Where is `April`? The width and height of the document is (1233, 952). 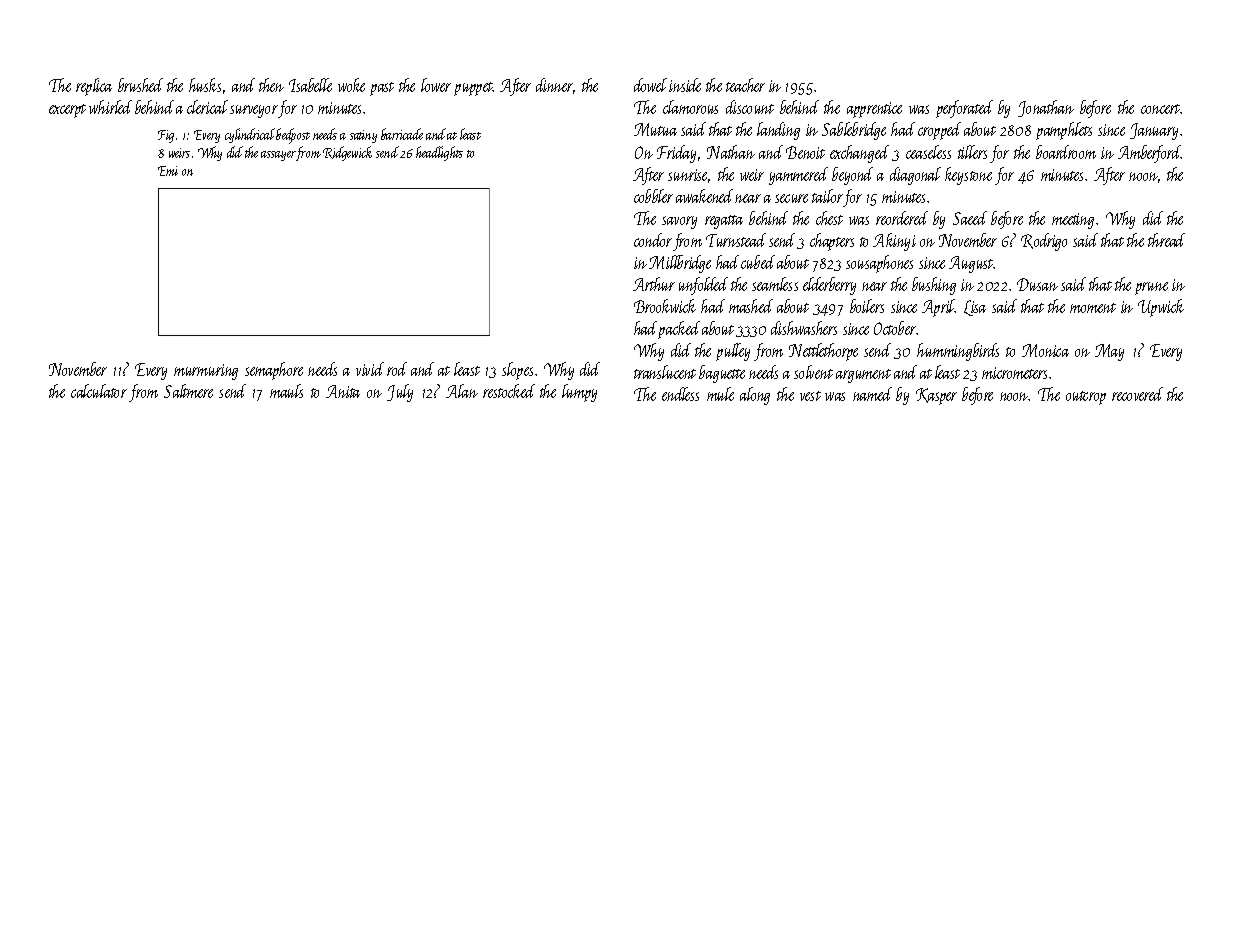 April is located at coordinates (938, 308).
